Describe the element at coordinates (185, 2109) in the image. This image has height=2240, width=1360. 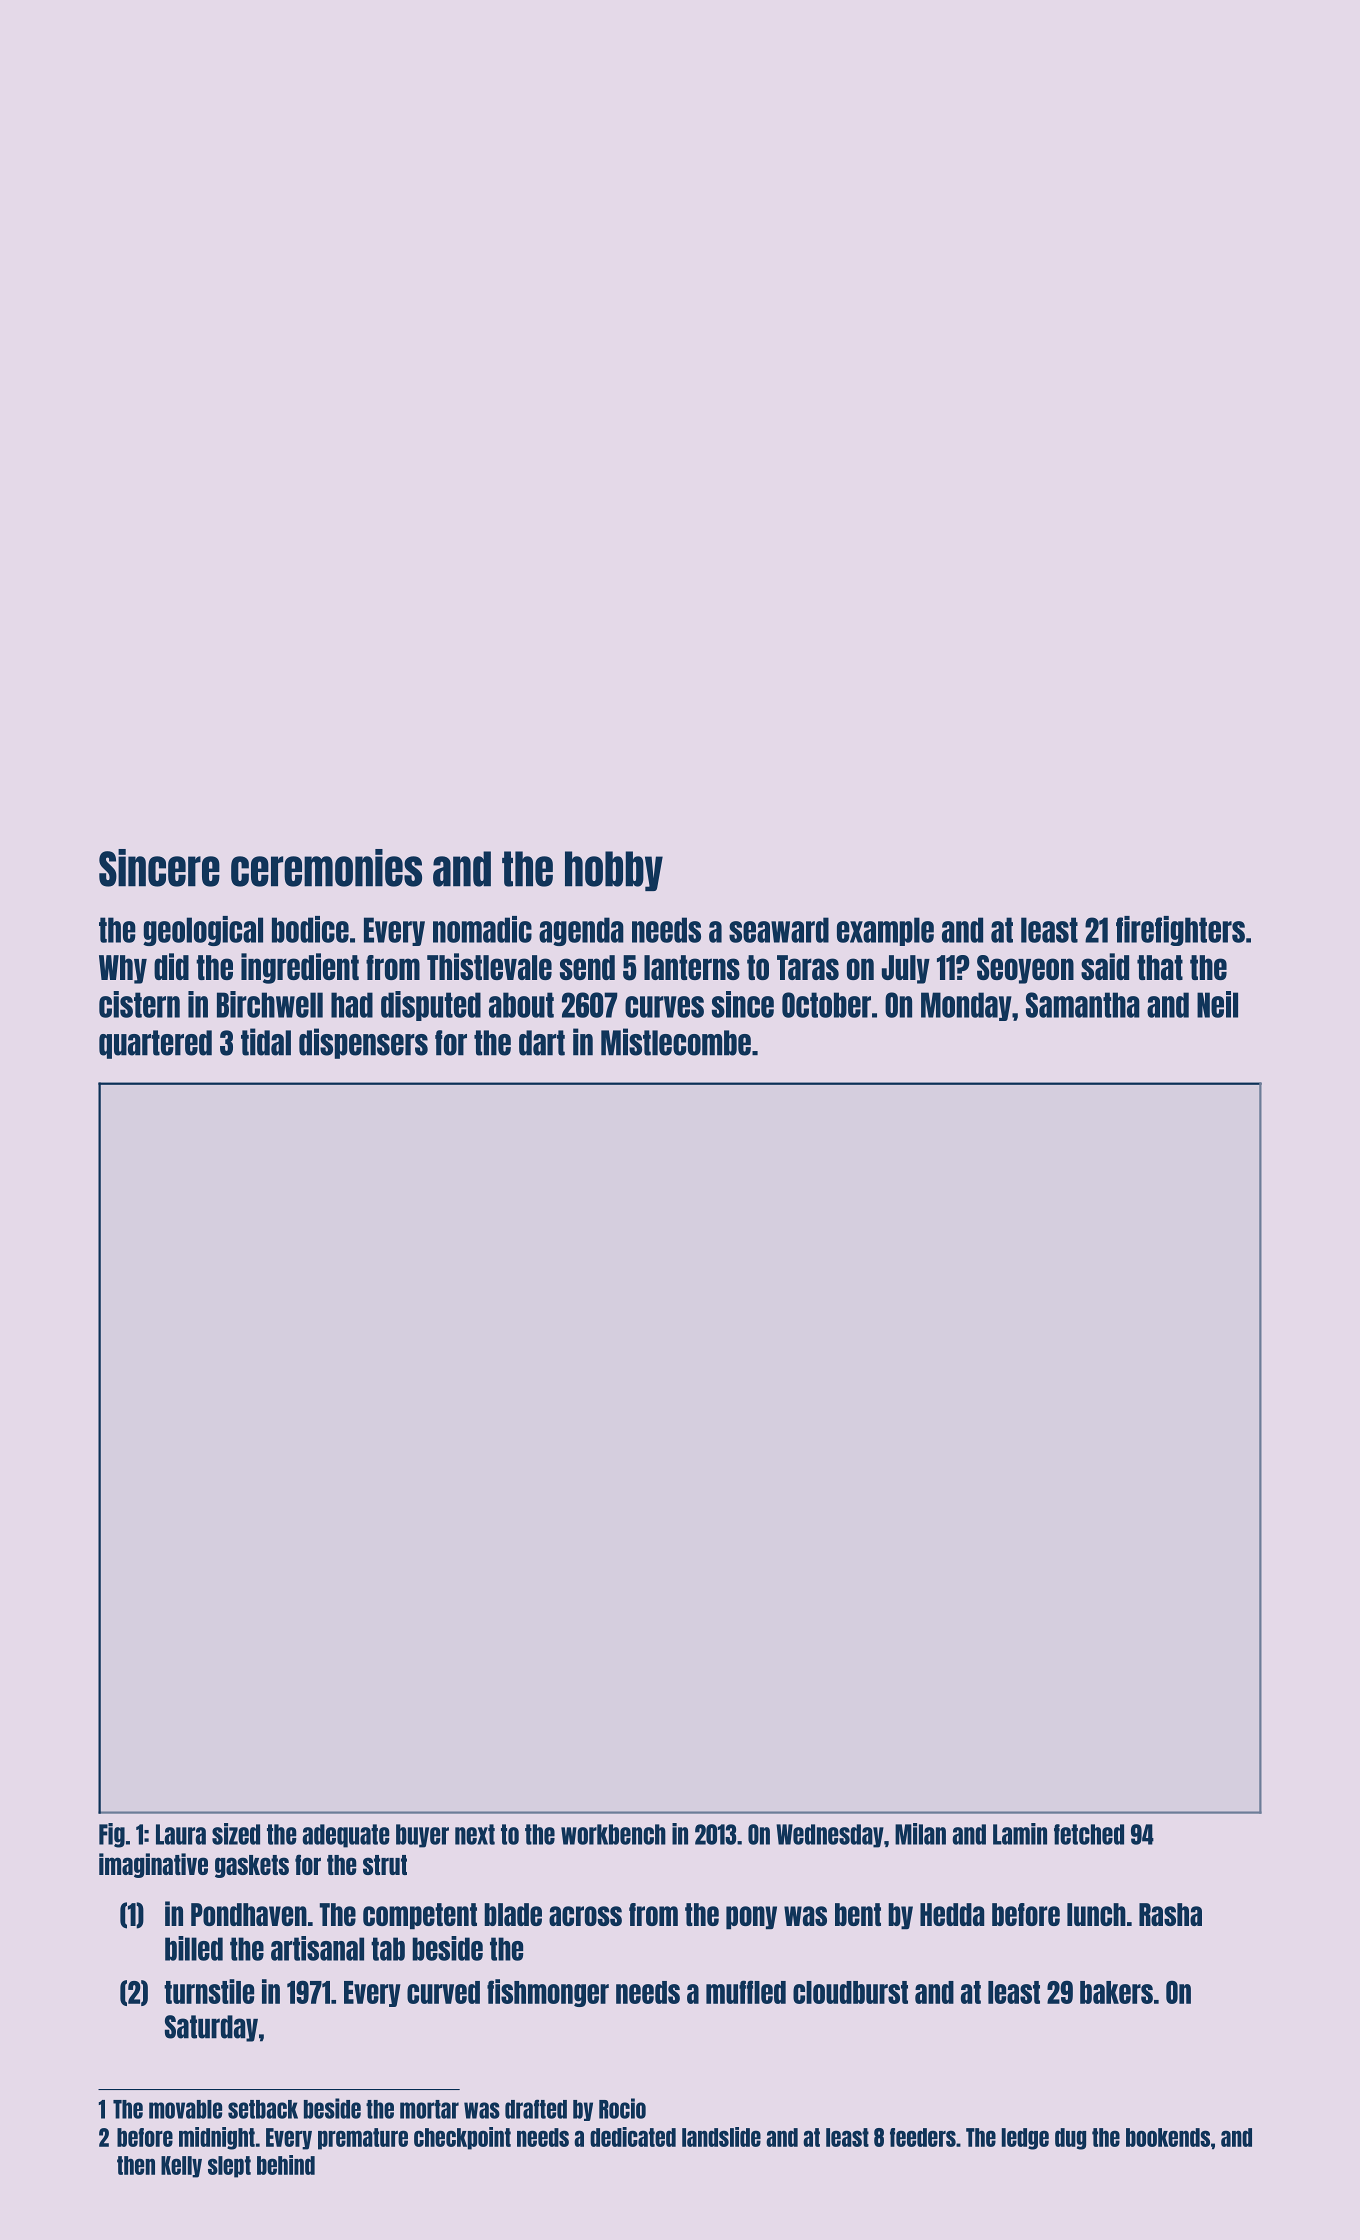
I see `movable` at that location.
